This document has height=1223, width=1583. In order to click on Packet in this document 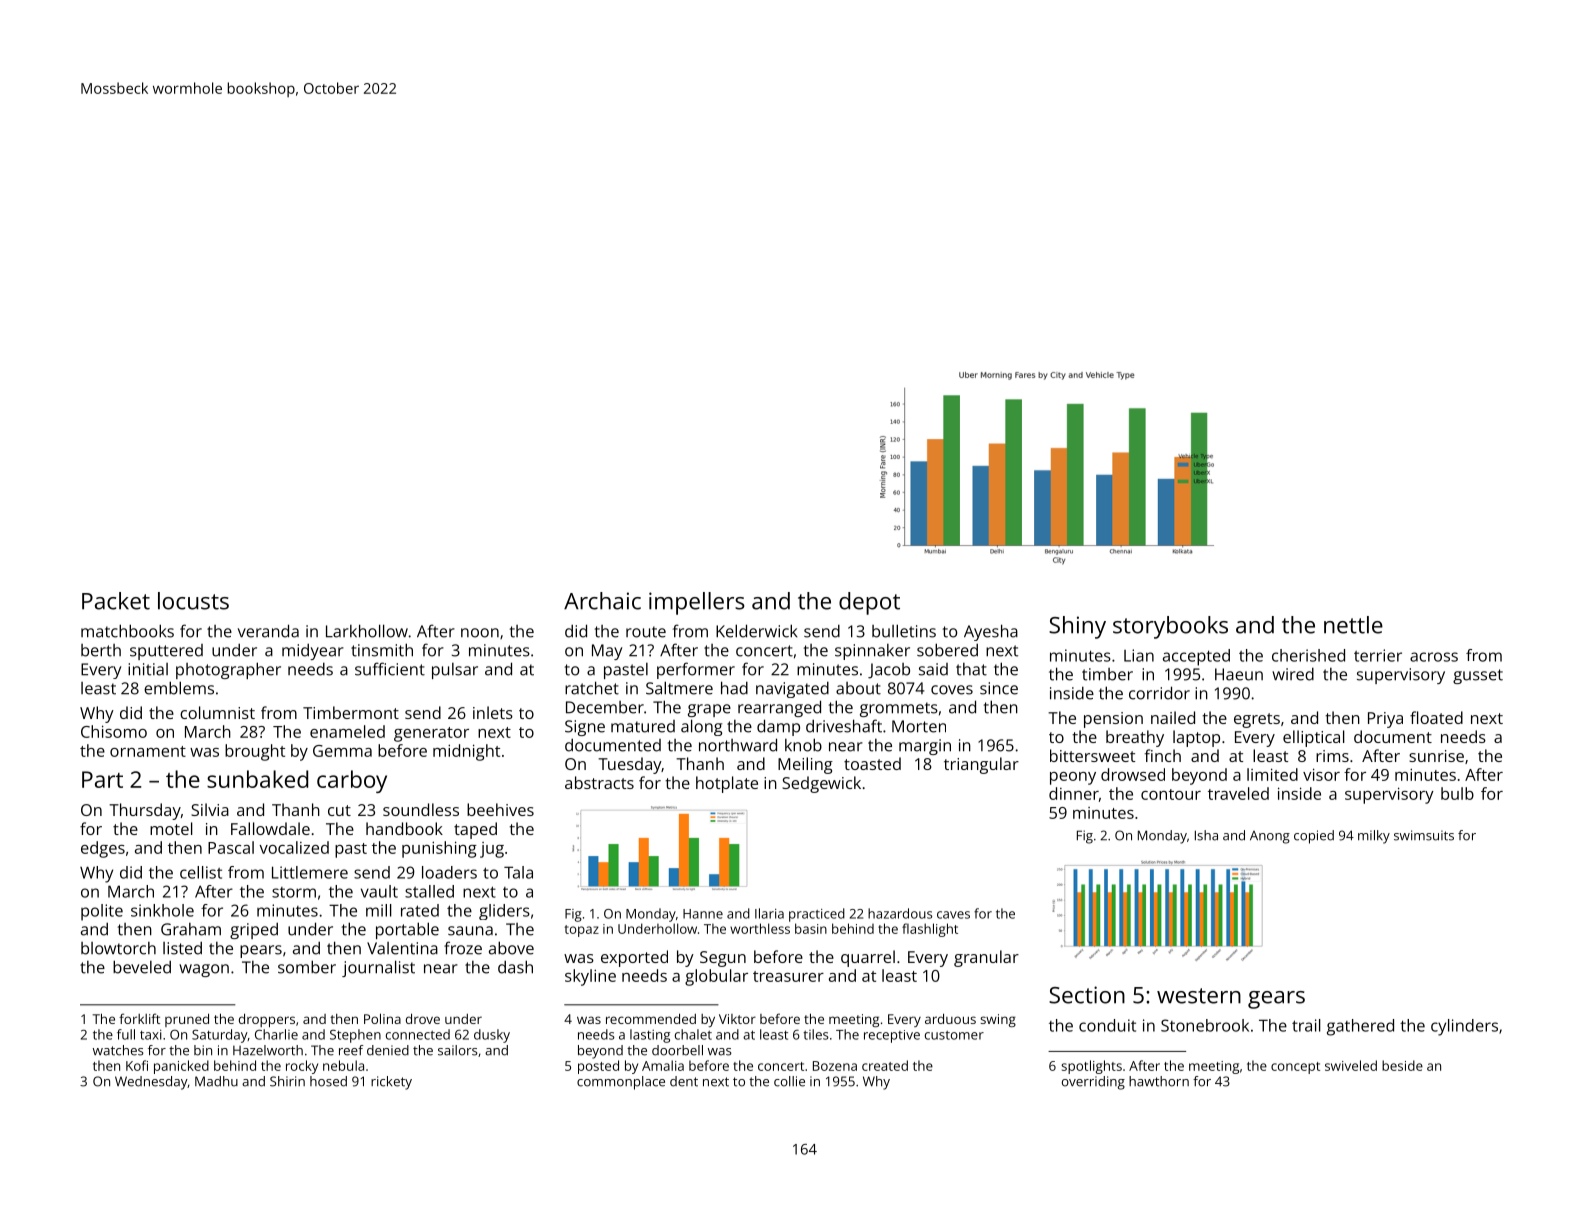, I will do `click(116, 601)`.
